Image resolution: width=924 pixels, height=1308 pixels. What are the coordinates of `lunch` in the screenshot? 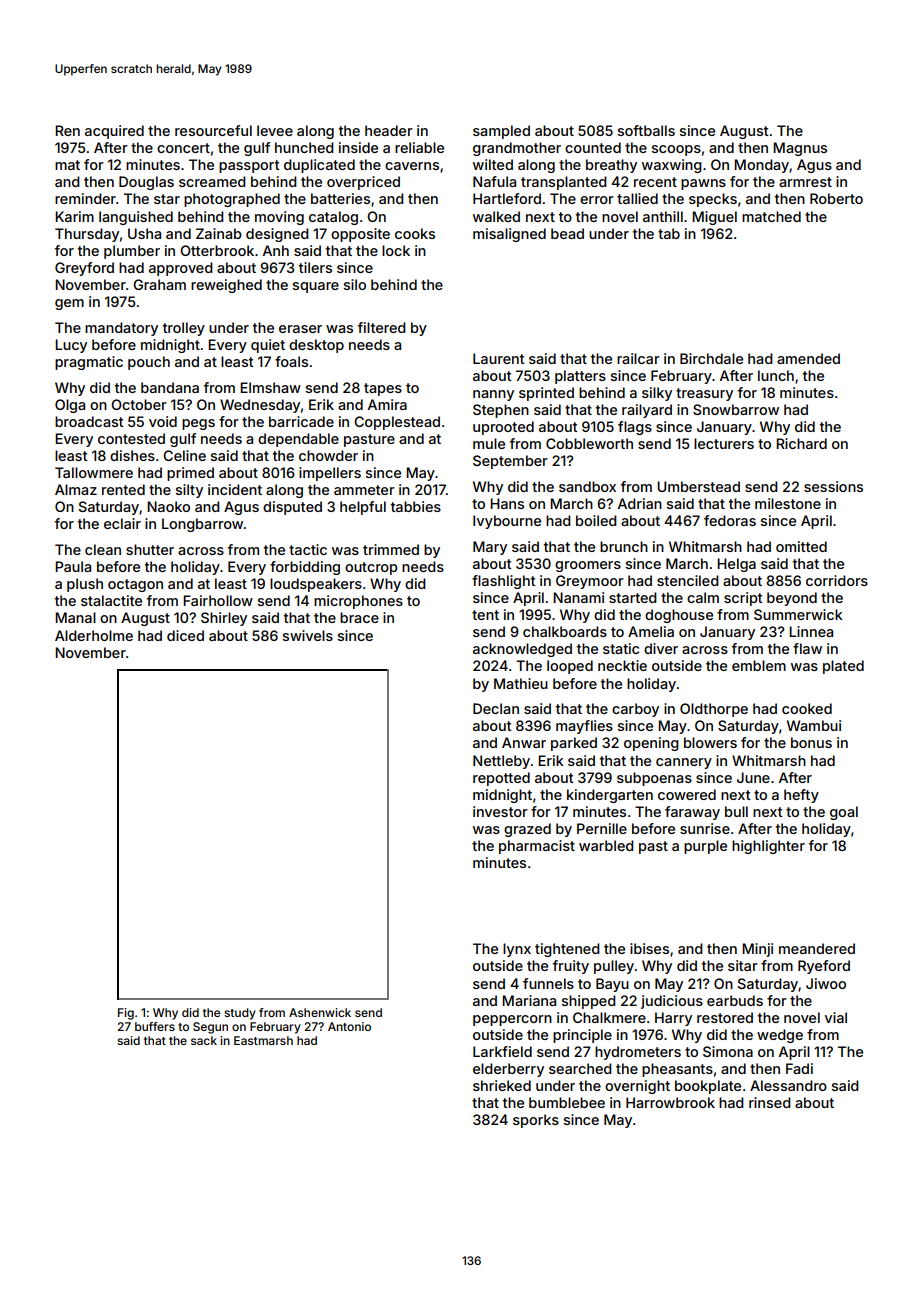 It's located at (776, 375).
